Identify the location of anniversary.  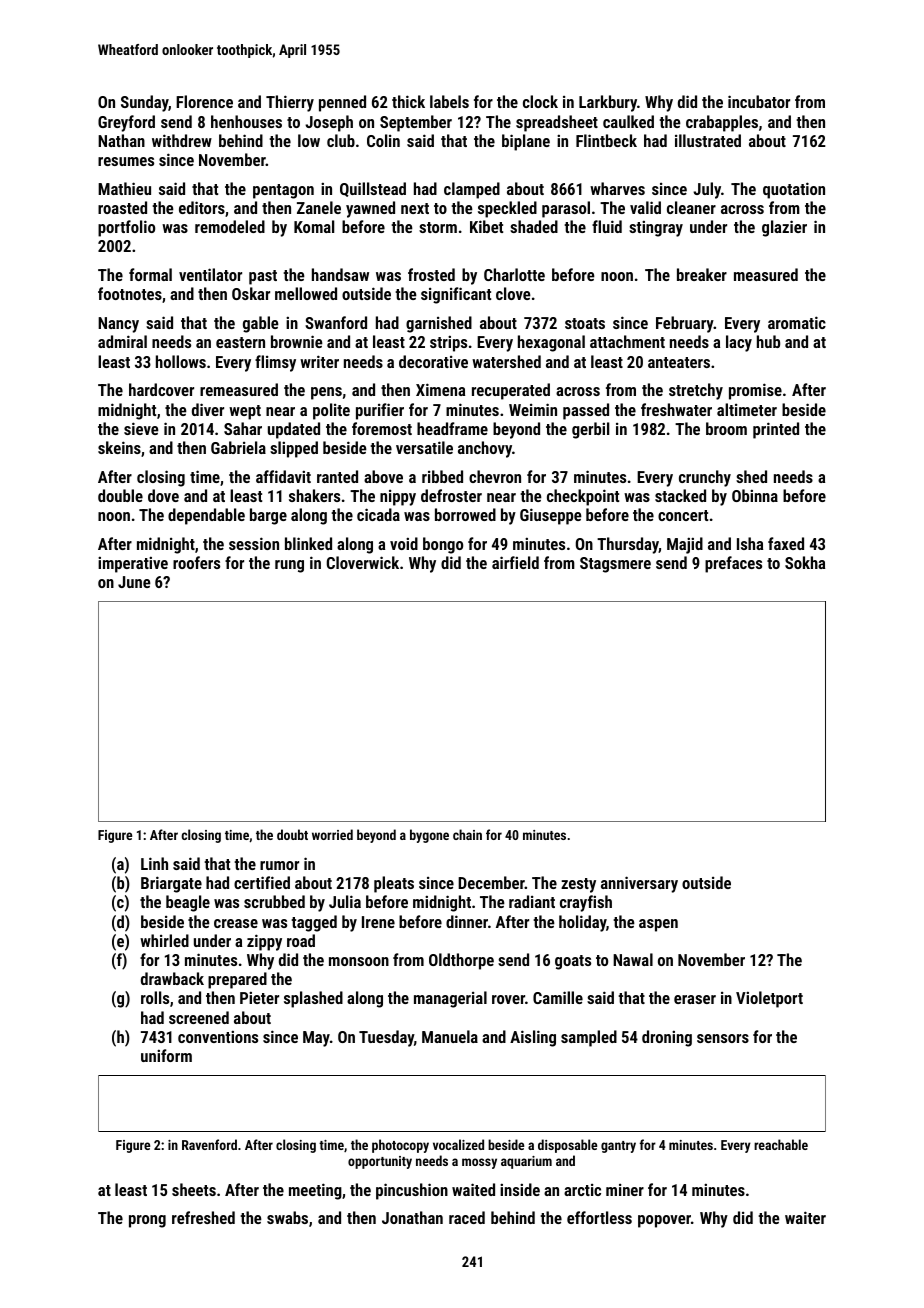
(639, 884).
